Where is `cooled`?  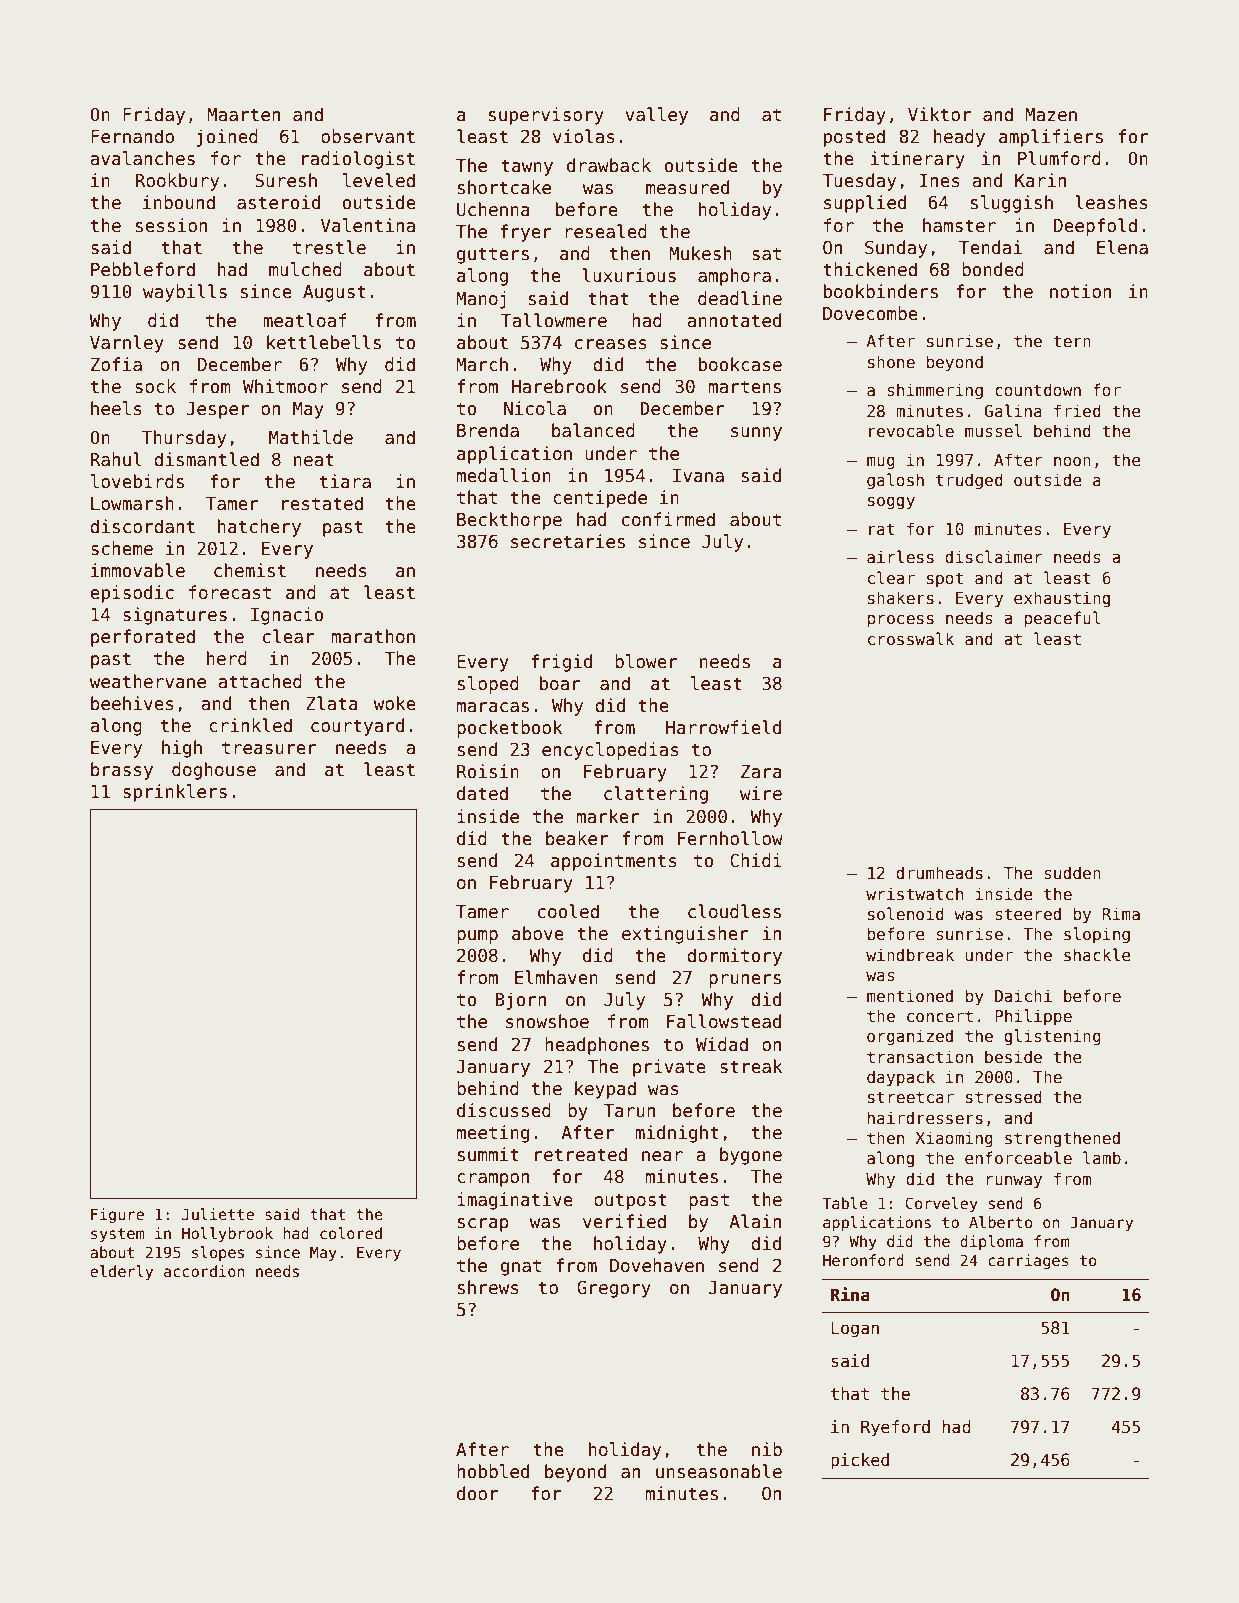 cooled is located at coordinates (568, 911).
